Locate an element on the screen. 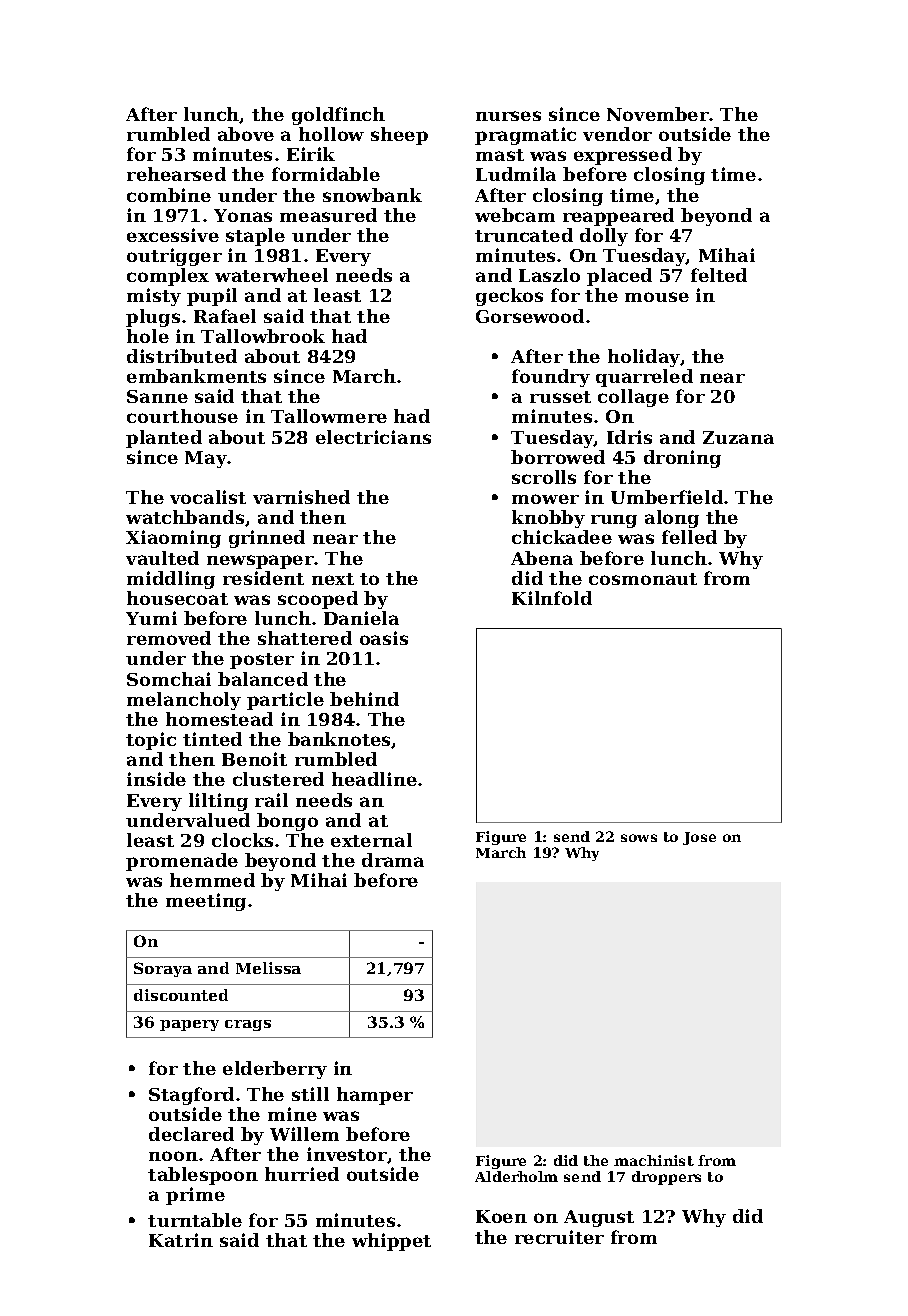 Image resolution: width=908 pixels, height=1316 pixels. mast is located at coordinates (500, 155).
